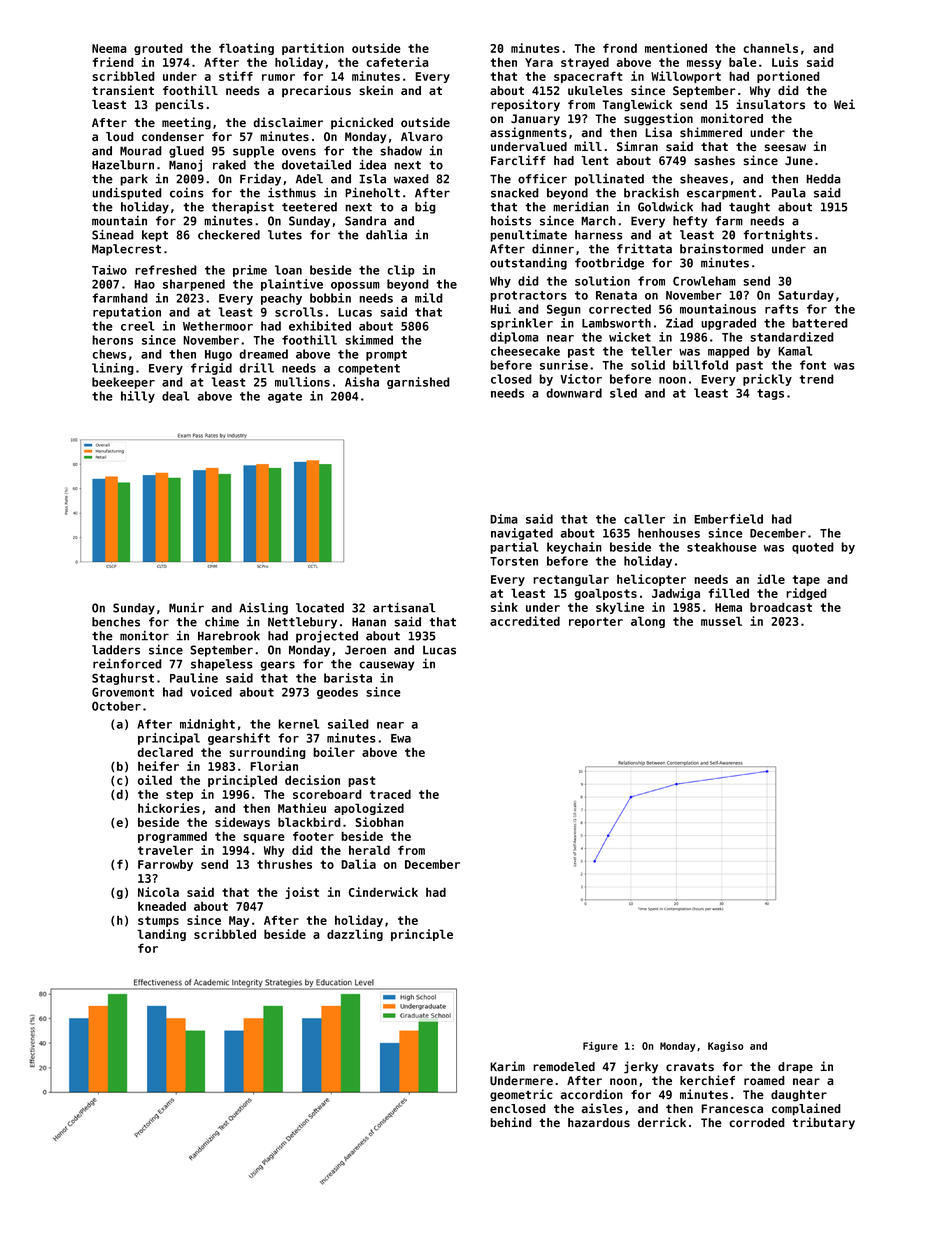 This page has height=1233, width=952. I want to click on frond, so click(620, 48).
